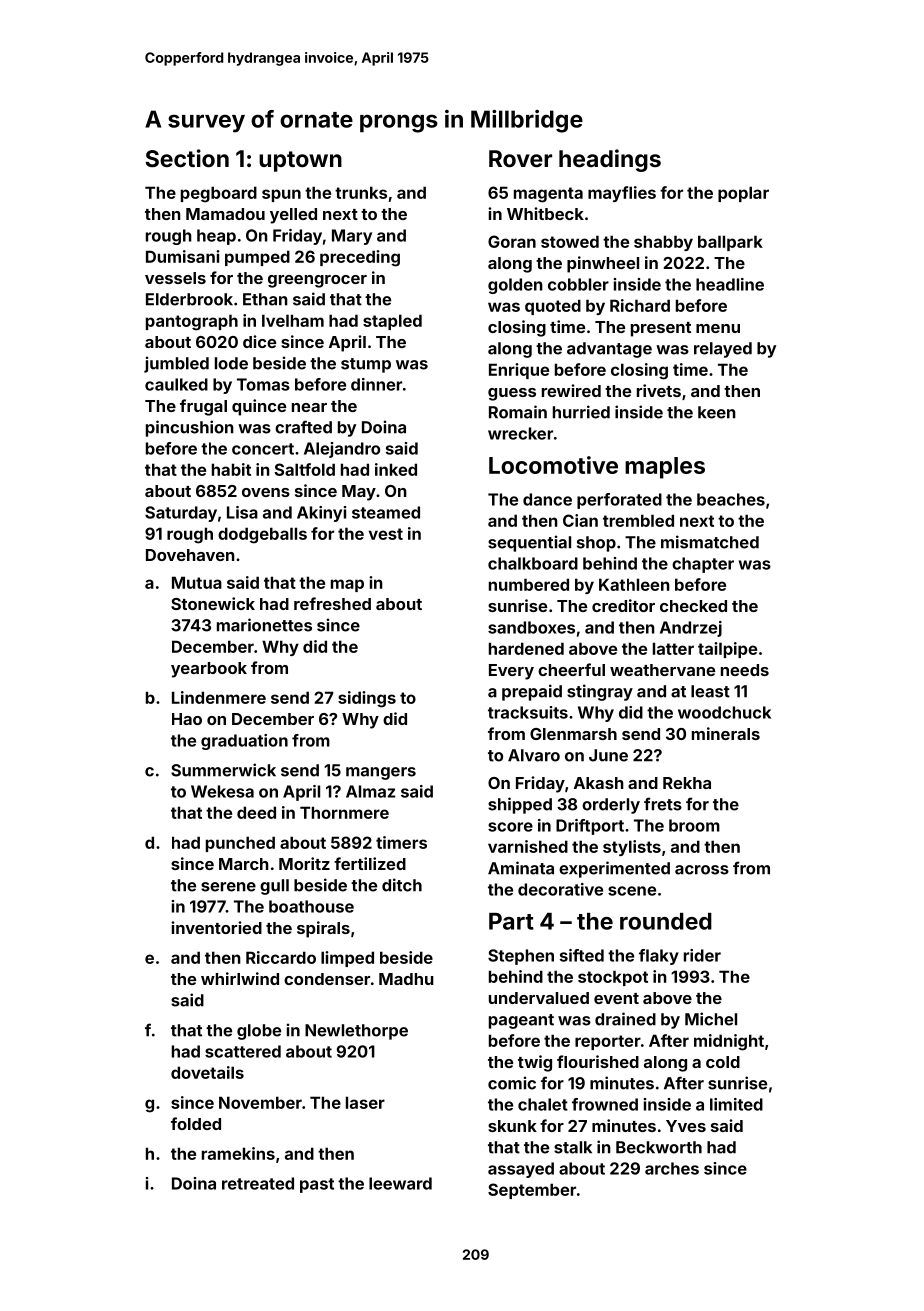 The height and width of the page is (1311, 924). Describe the element at coordinates (520, 805) in the page. I see `shipped` at that location.
